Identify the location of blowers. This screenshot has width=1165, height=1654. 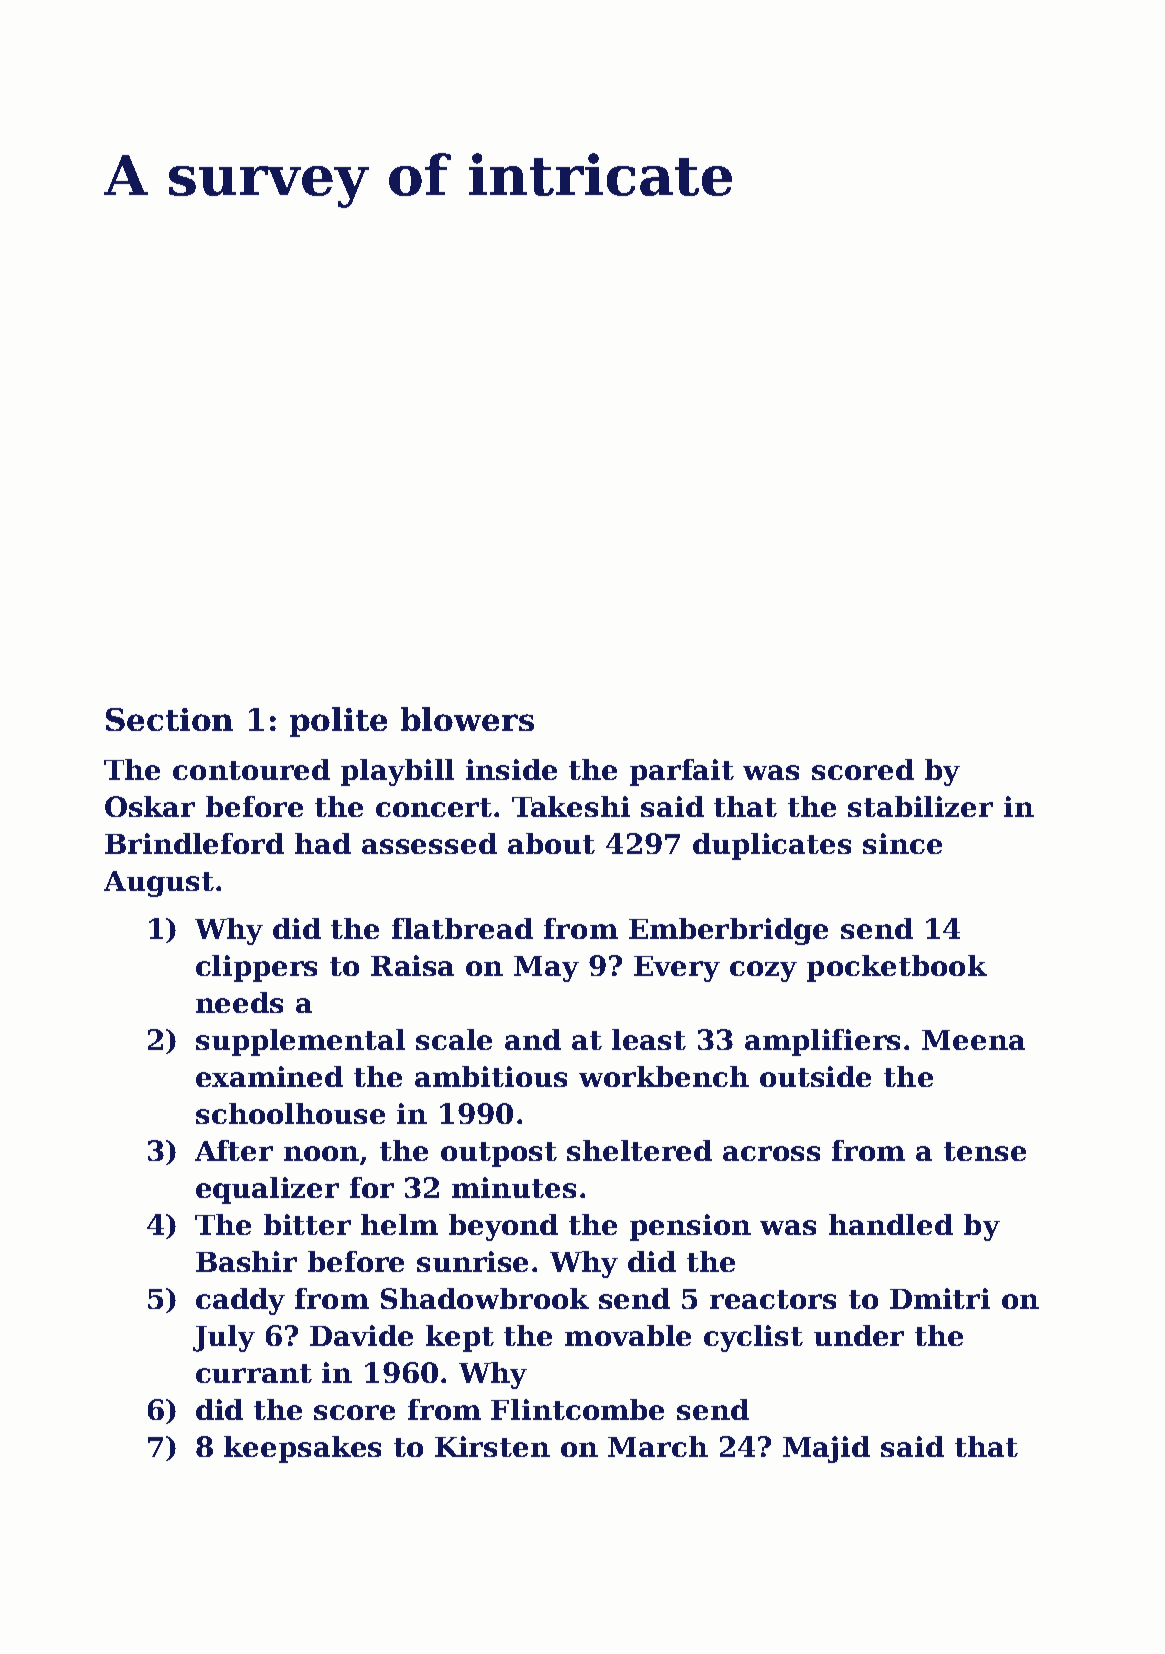
(467, 719).
